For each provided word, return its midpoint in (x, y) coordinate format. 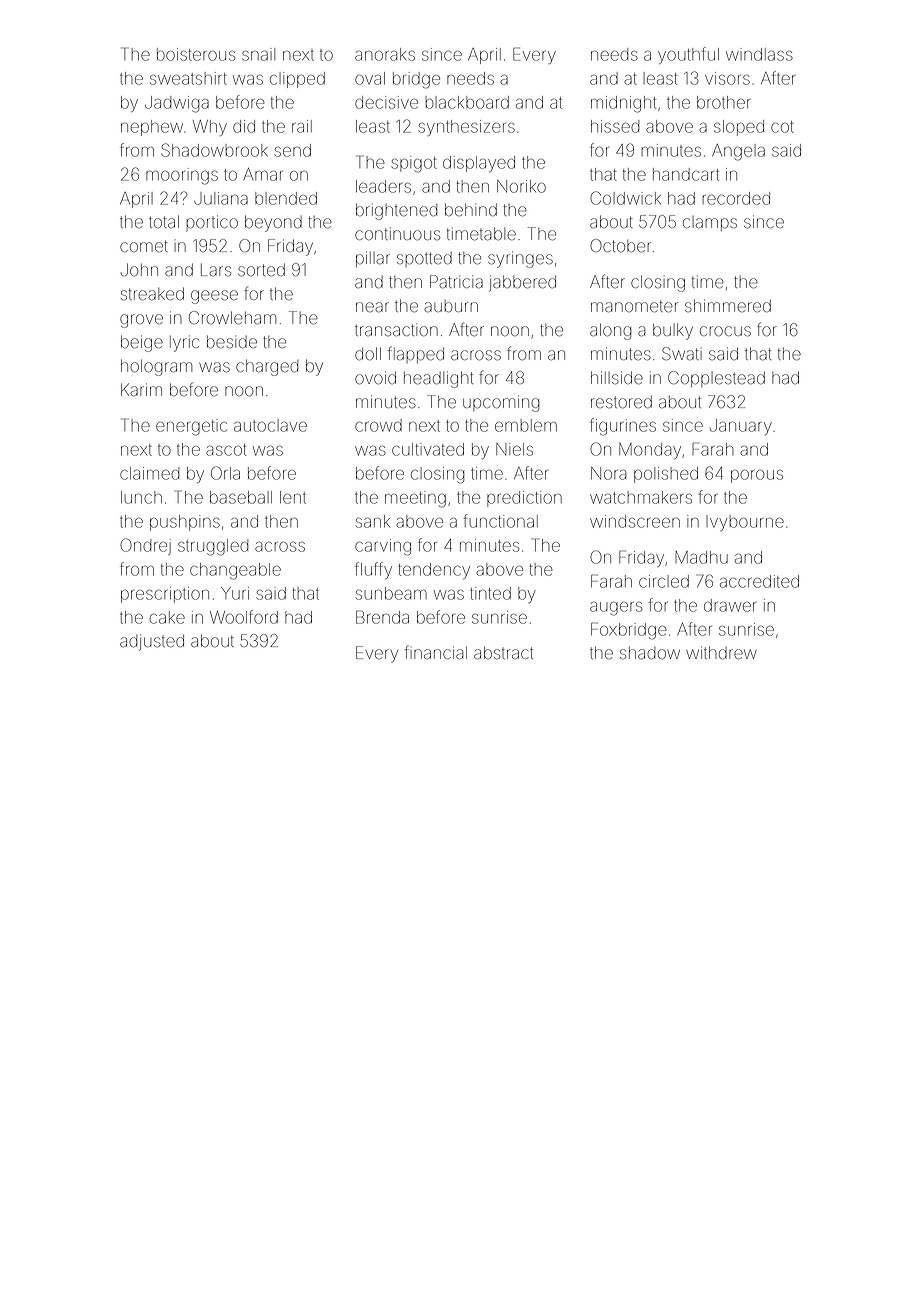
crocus (725, 331)
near (372, 307)
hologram (156, 367)
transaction (396, 329)
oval (370, 78)
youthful (688, 55)
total (164, 221)
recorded (736, 198)
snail (258, 54)
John (139, 269)
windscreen (635, 521)
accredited (759, 581)
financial (435, 652)
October (620, 246)
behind (471, 209)
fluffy (373, 570)
